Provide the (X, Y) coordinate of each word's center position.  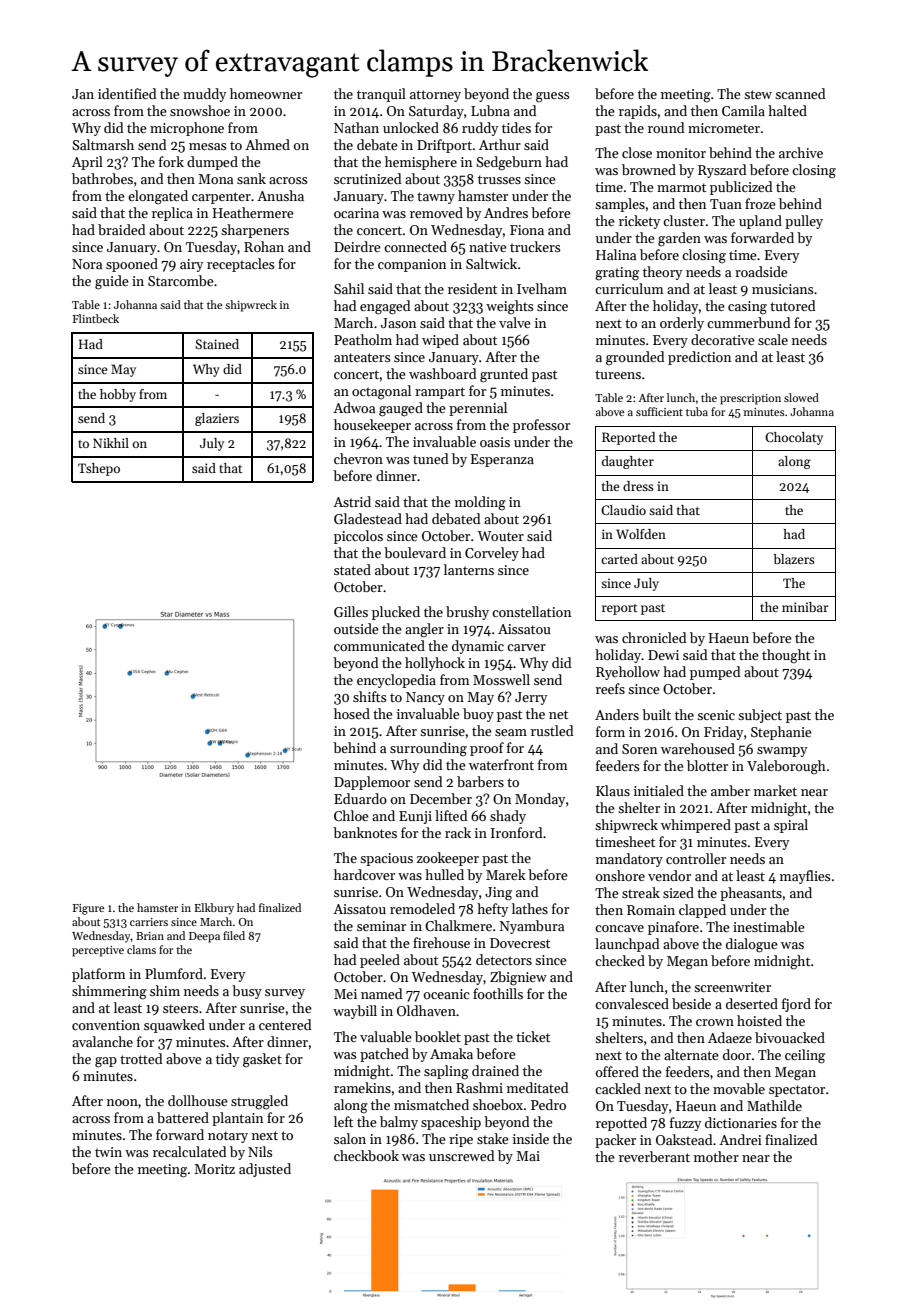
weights (509, 307)
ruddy (480, 129)
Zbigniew (518, 978)
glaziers (217, 419)
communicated (379, 645)
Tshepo (99, 469)
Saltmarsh (103, 144)
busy (247, 992)
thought (786, 656)
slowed (801, 397)
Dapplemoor (372, 783)
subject (760, 716)
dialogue (752, 945)
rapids (638, 112)
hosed (352, 713)
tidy (227, 1060)
